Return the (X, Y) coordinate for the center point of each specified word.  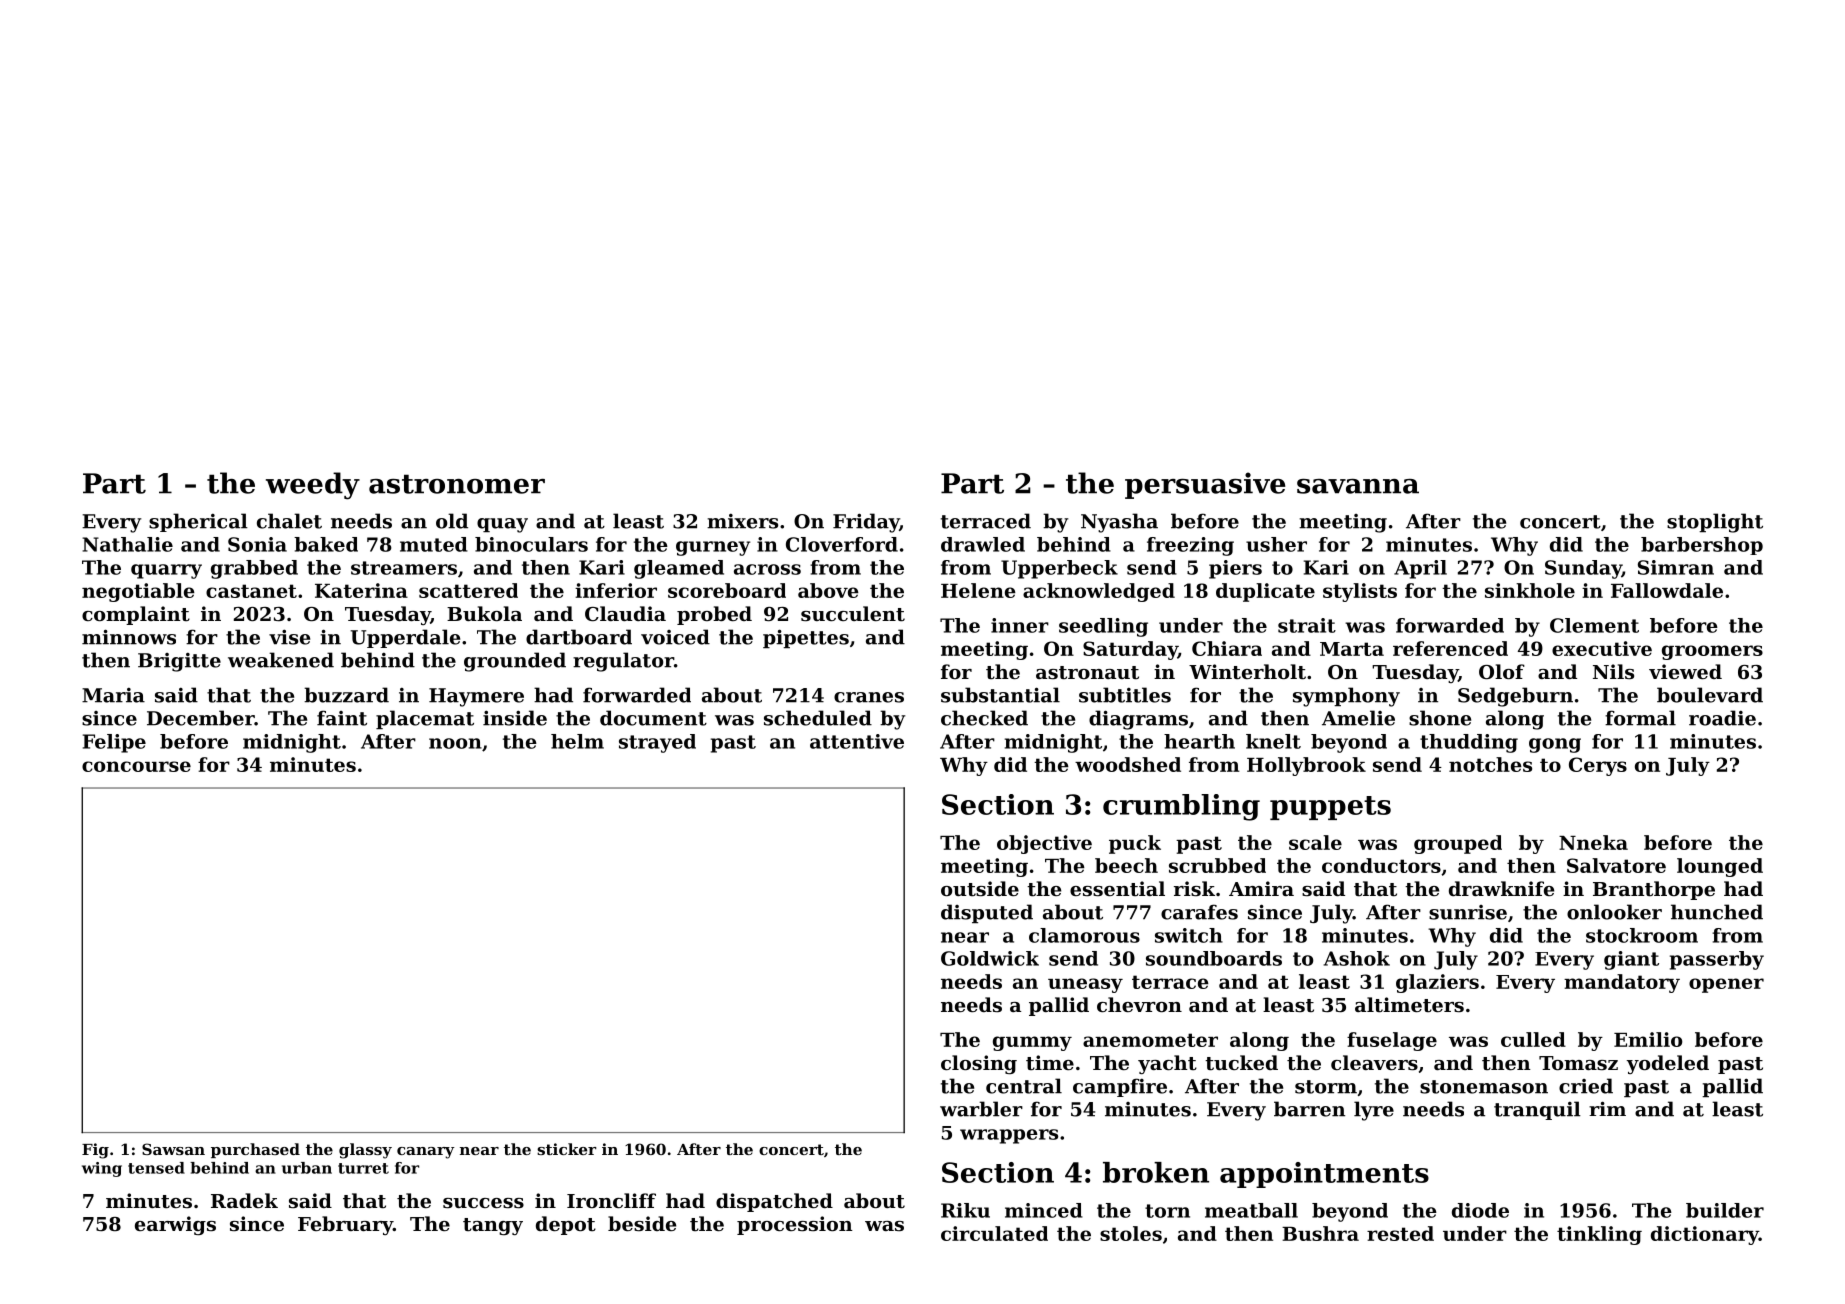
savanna (1358, 486)
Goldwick (990, 958)
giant (1631, 960)
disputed (987, 913)
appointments (1324, 1175)
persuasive (1205, 485)
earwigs (175, 1225)
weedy (313, 486)
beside (642, 1223)
